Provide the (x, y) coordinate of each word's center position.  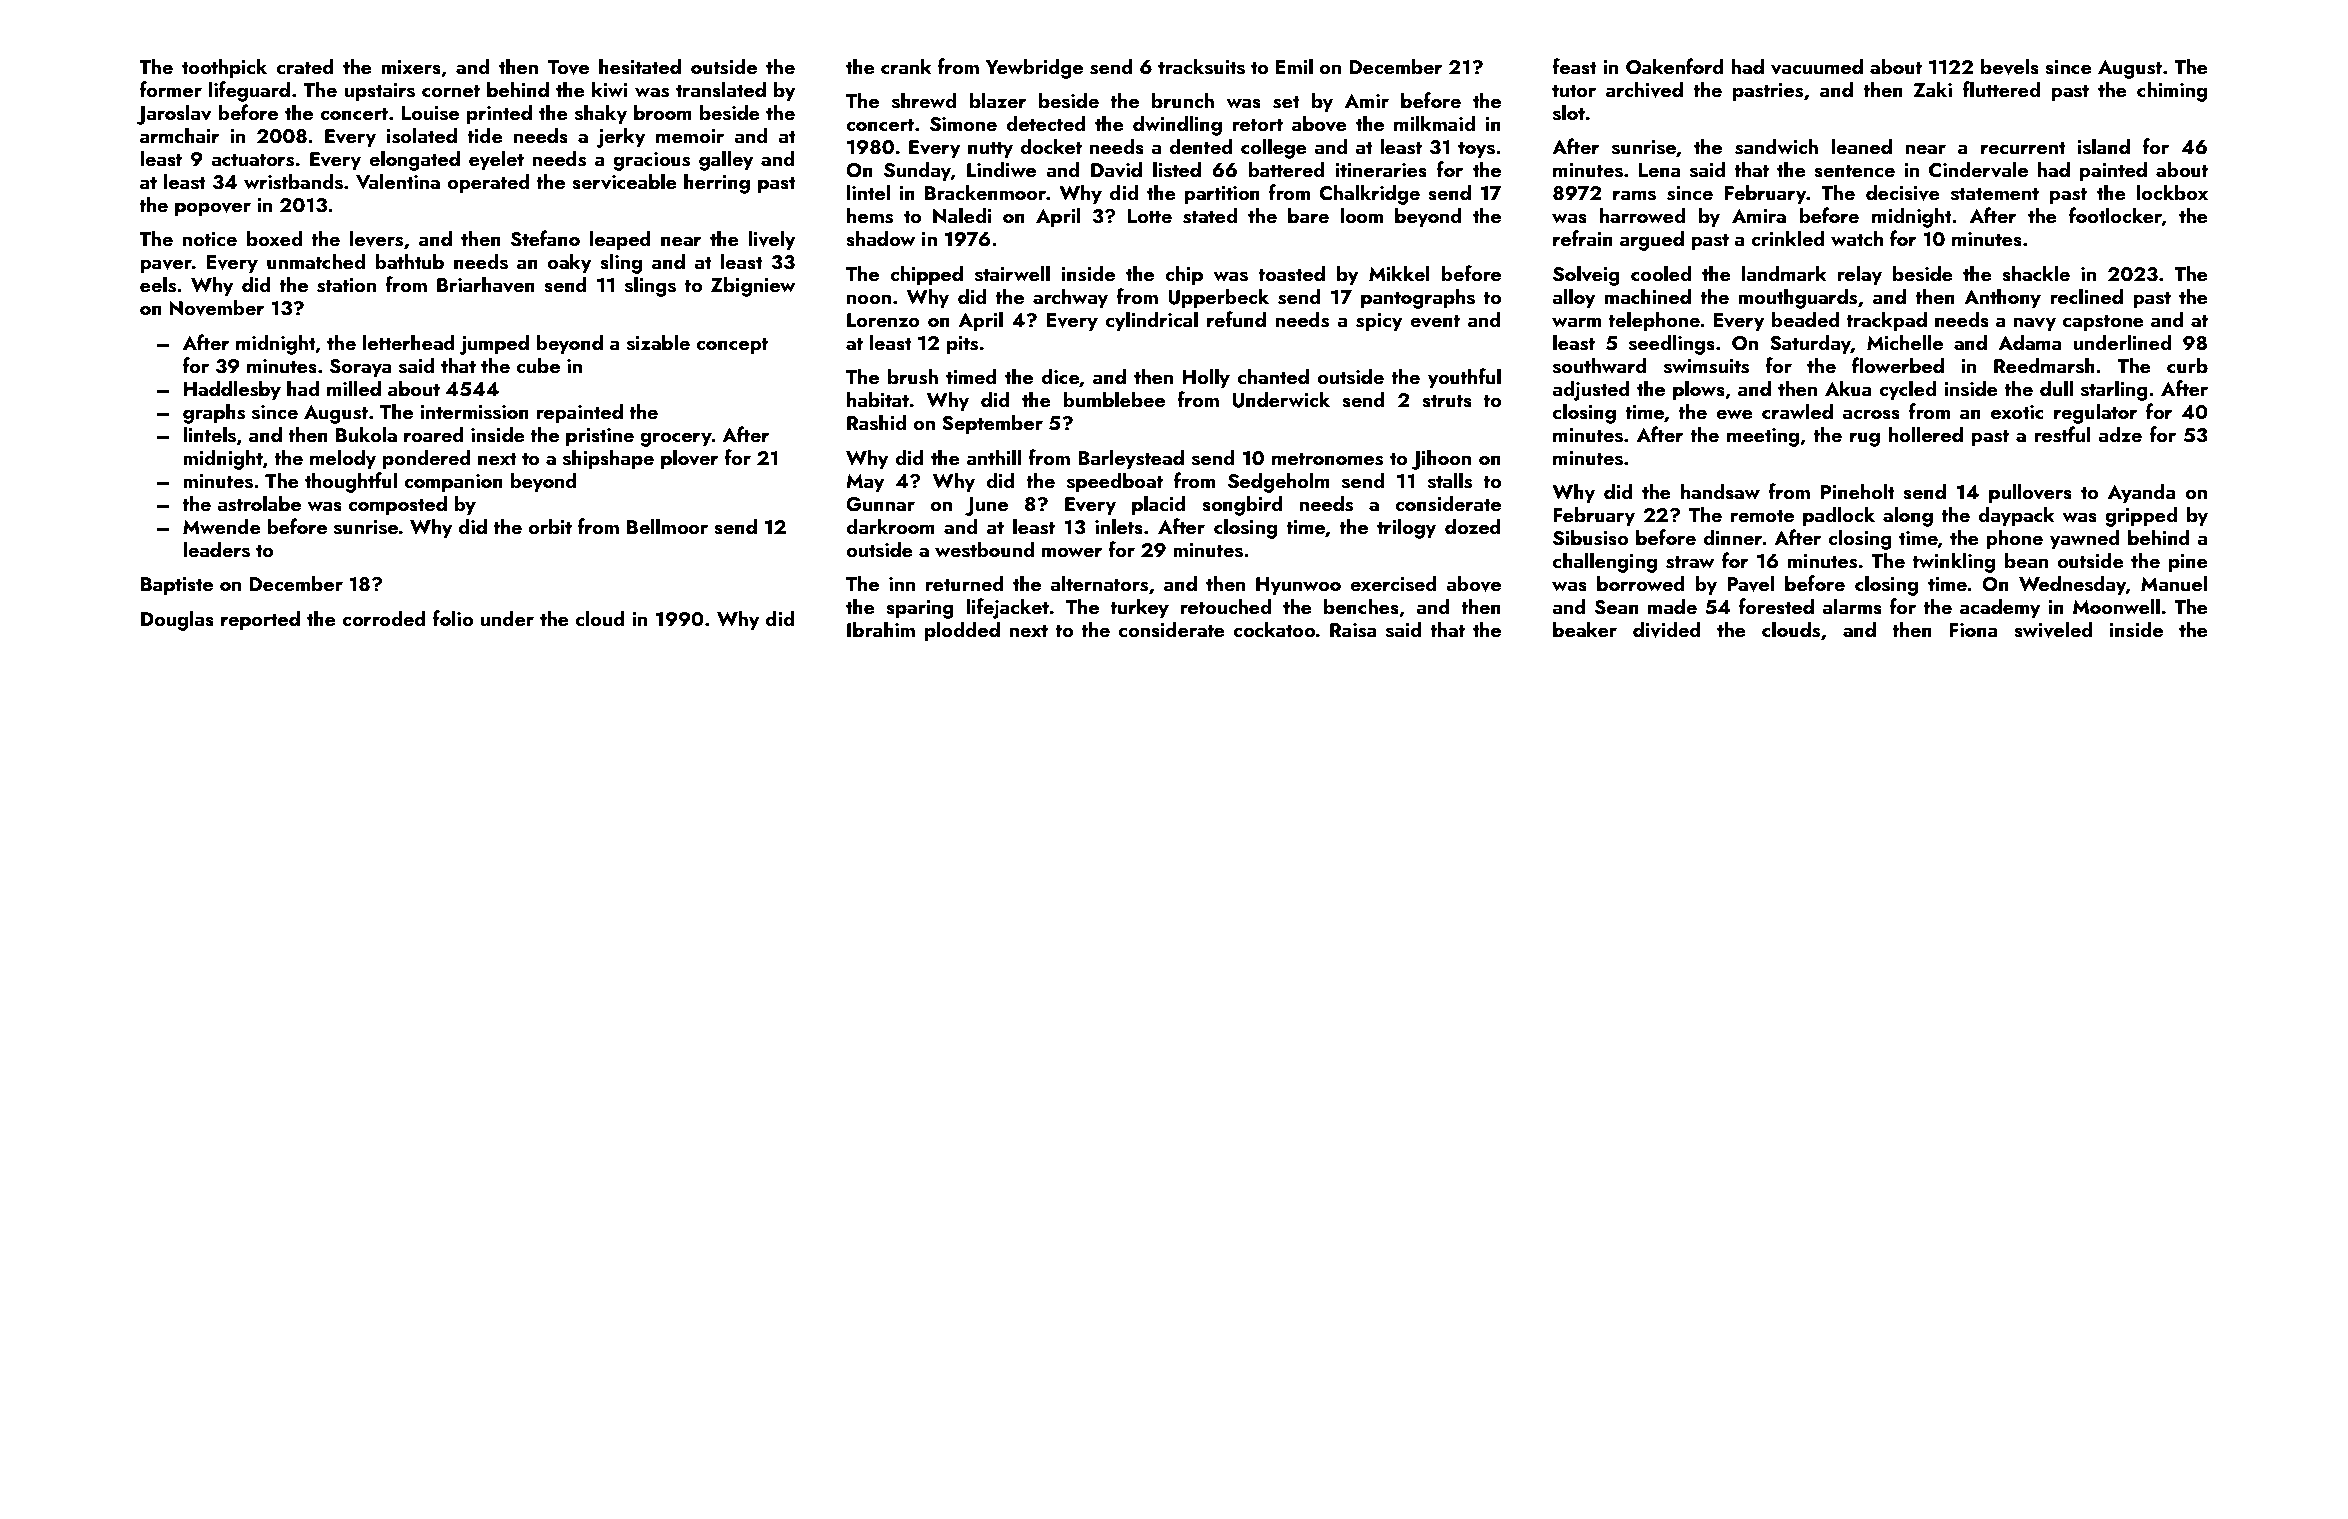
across (1871, 414)
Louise (430, 113)
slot (1569, 112)
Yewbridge (1034, 68)
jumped (494, 344)
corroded (384, 618)
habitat (878, 399)
